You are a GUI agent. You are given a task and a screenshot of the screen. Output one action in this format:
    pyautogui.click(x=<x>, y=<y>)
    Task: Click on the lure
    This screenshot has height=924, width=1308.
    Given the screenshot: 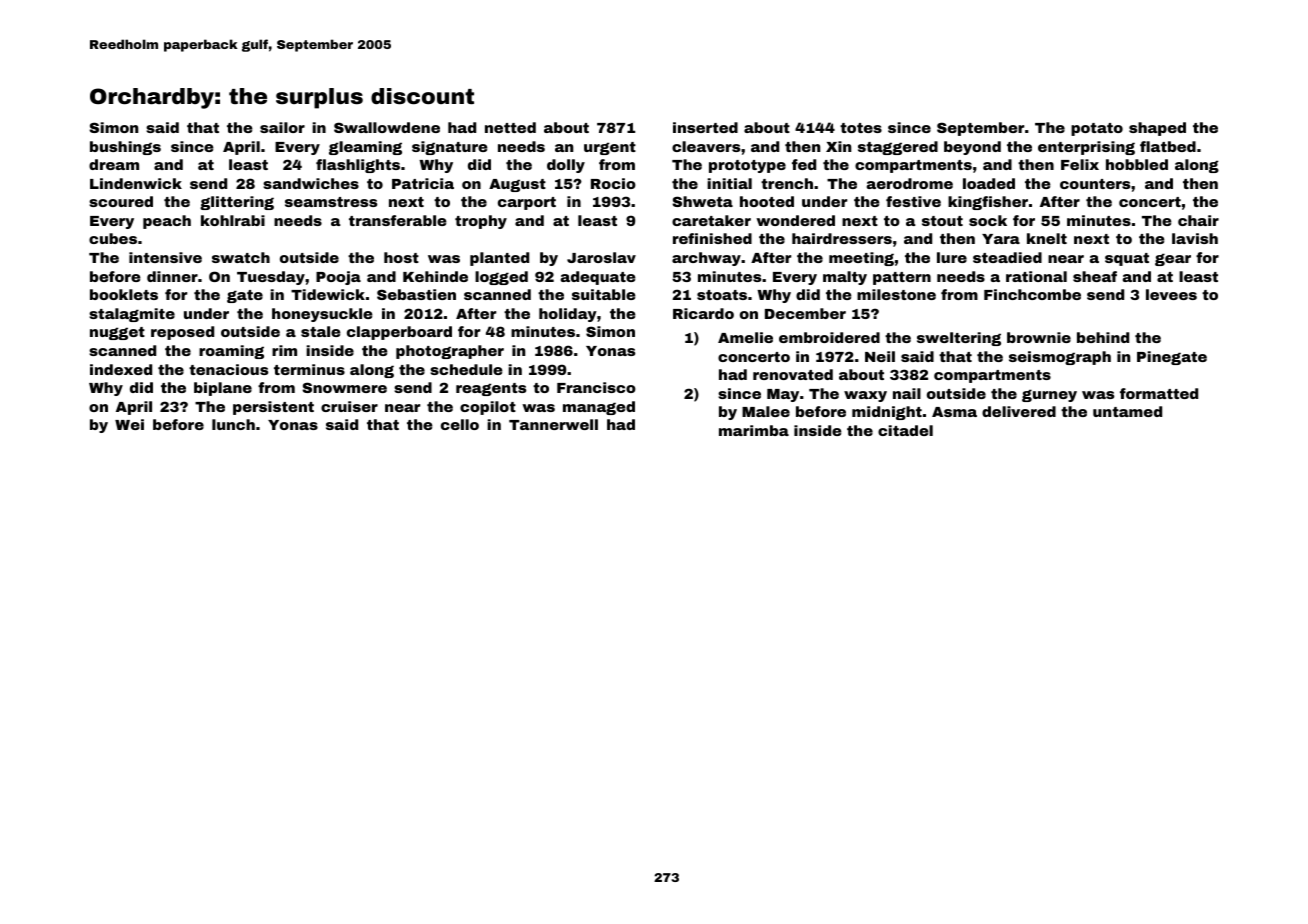 What is the action you would take?
    pyautogui.click(x=952, y=257)
